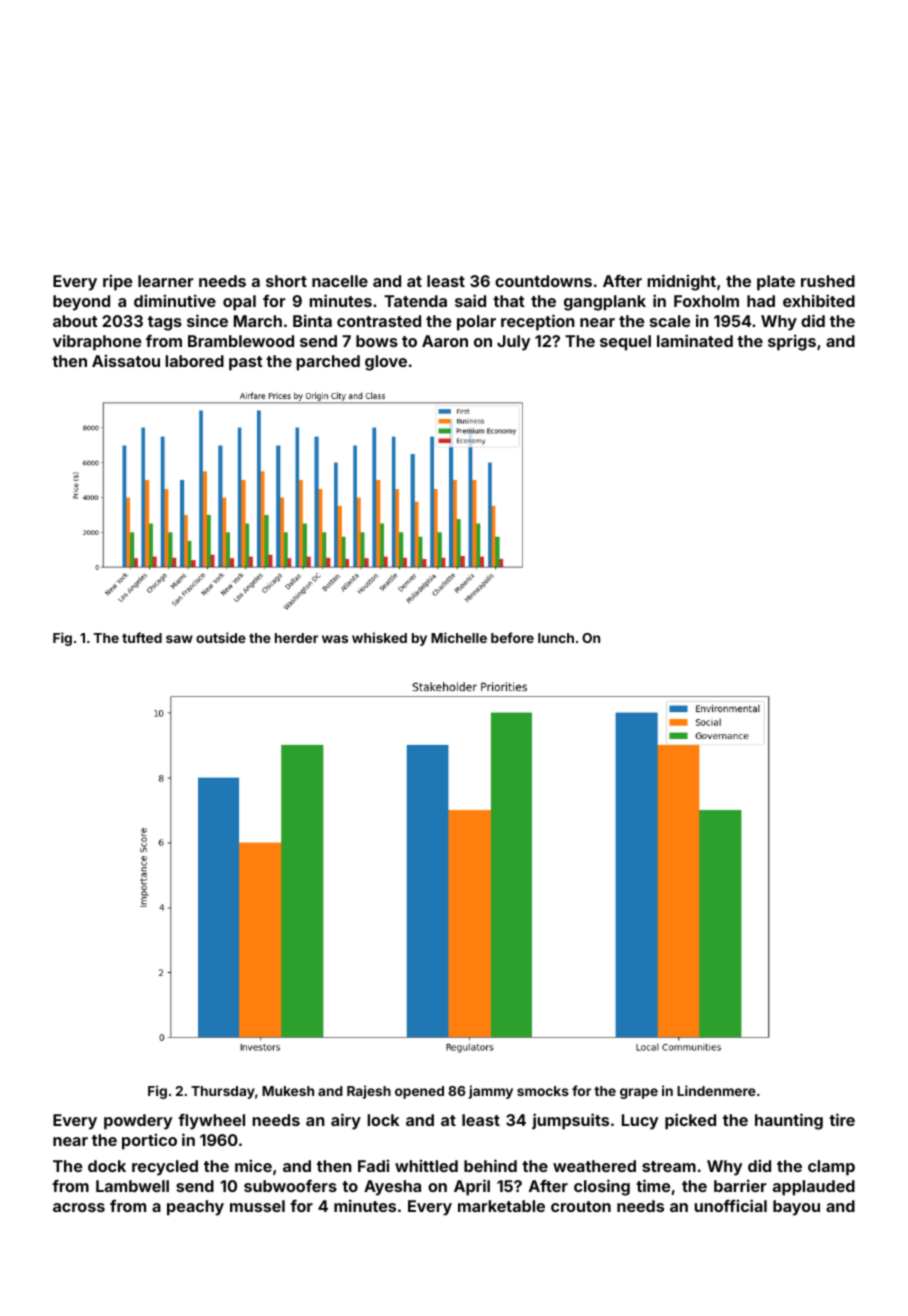 The height and width of the screenshot is (1316, 908). What do you see at coordinates (581, 1206) in the screenshot?
I see `crouton` at bounding box center [581, 1206].
